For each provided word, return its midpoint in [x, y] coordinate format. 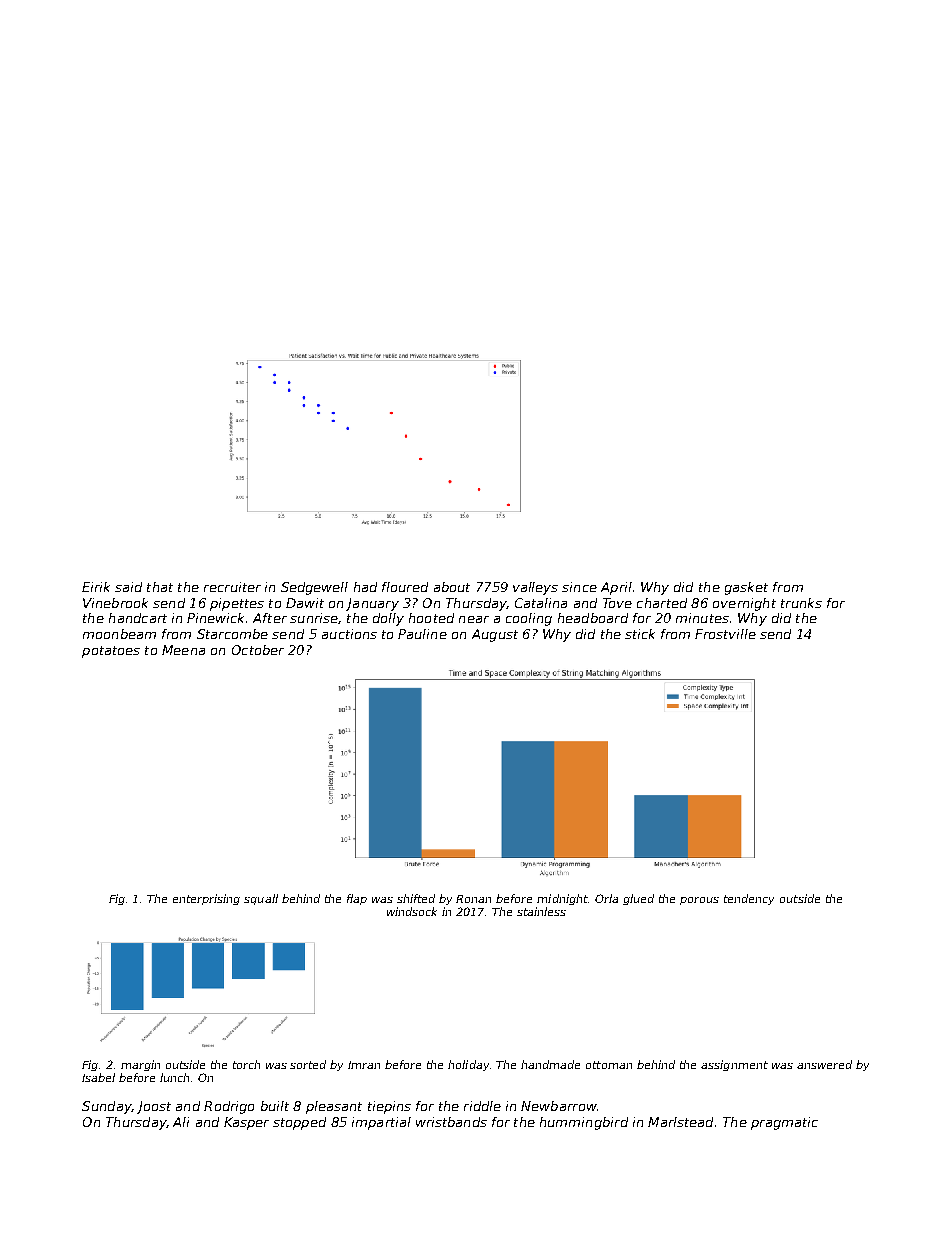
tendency [749, 899]
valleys [535, 588]
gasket [746, 588]
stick [640, 634]
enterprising [206, 899]
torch [246, 1064]
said [128, 587]
